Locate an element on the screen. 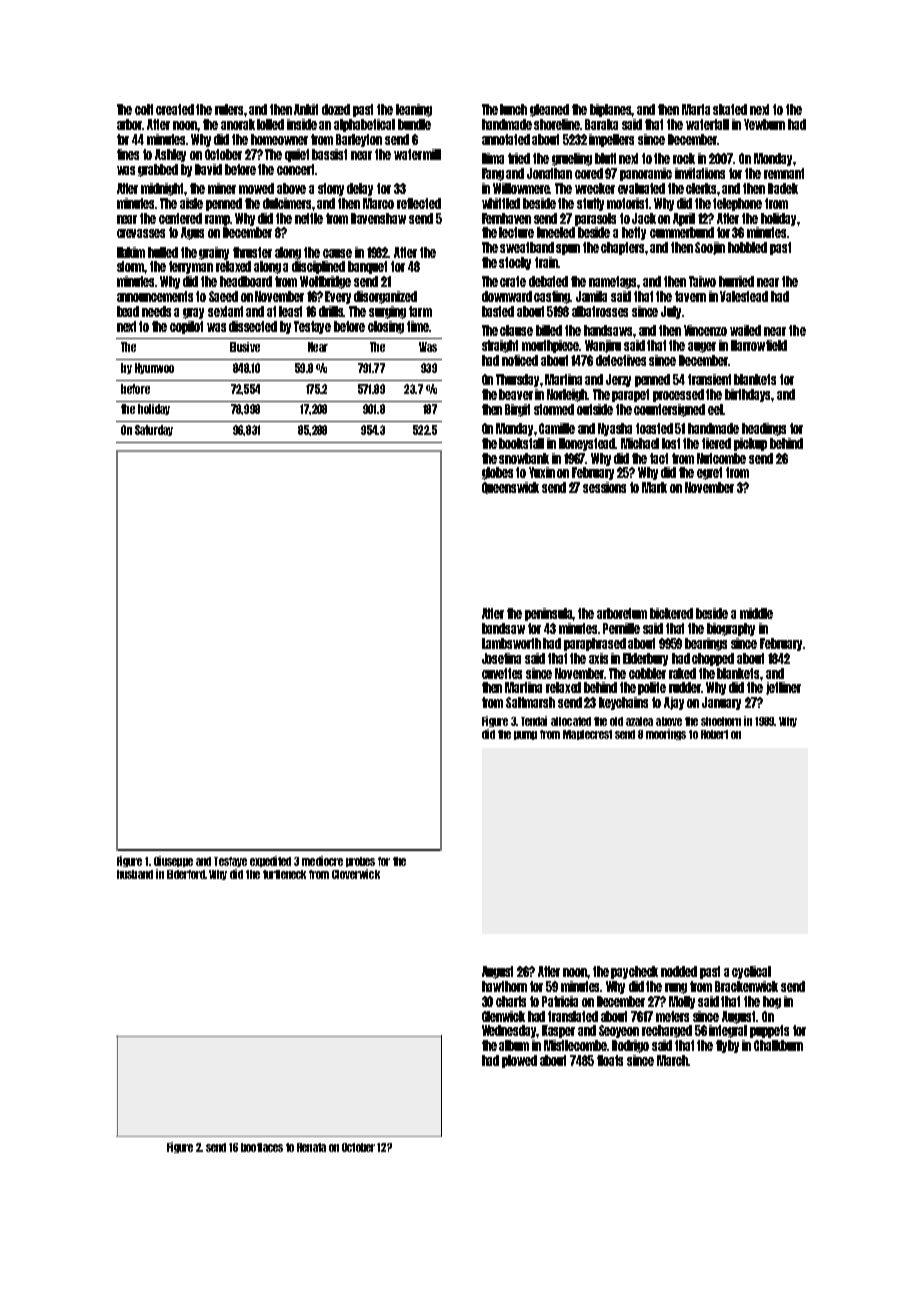 The image size is (924, 1308). Giuseppe is located at coordinates (173, 861).
